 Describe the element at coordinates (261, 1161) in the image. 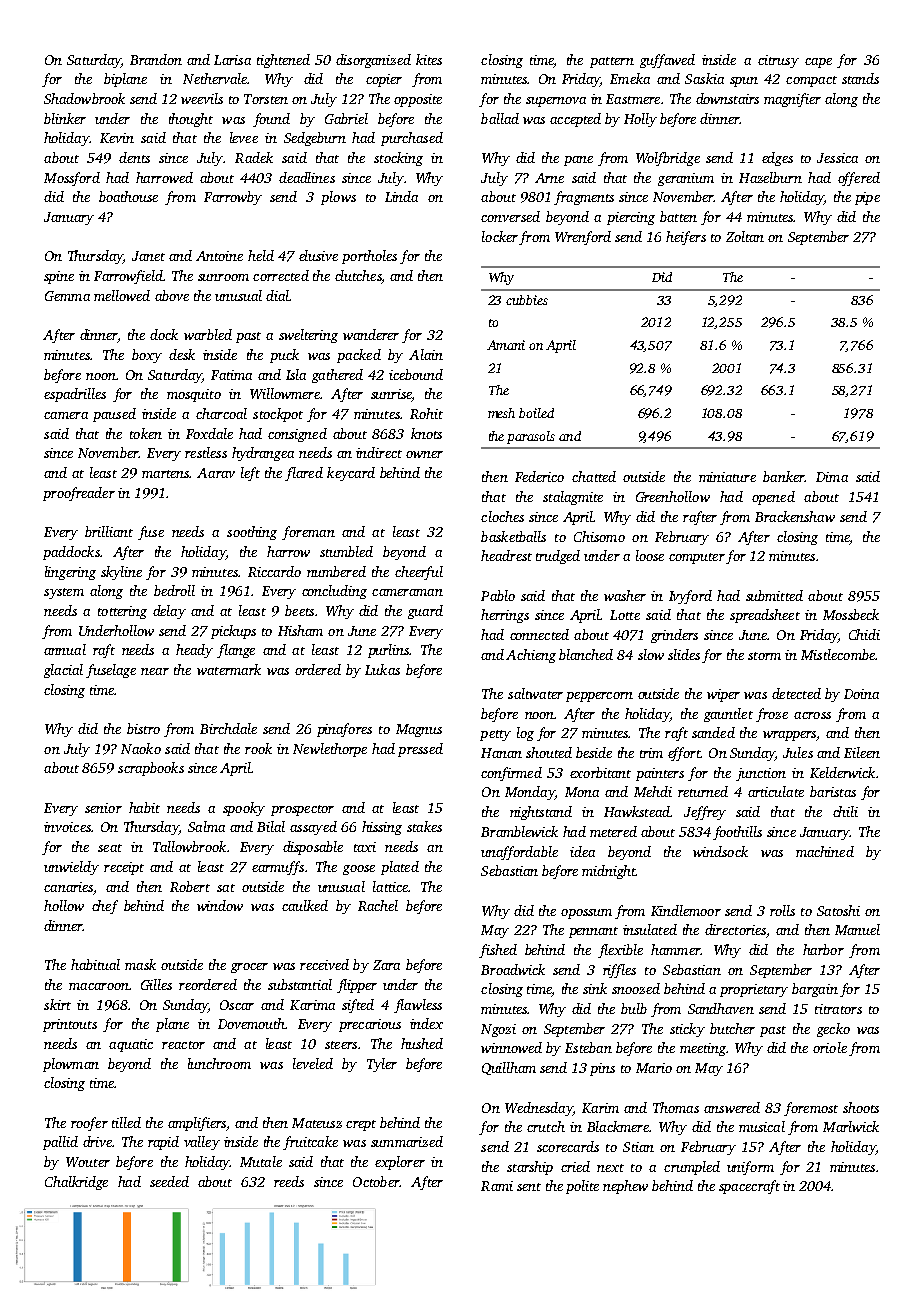

I see `Mutale` at that location.
